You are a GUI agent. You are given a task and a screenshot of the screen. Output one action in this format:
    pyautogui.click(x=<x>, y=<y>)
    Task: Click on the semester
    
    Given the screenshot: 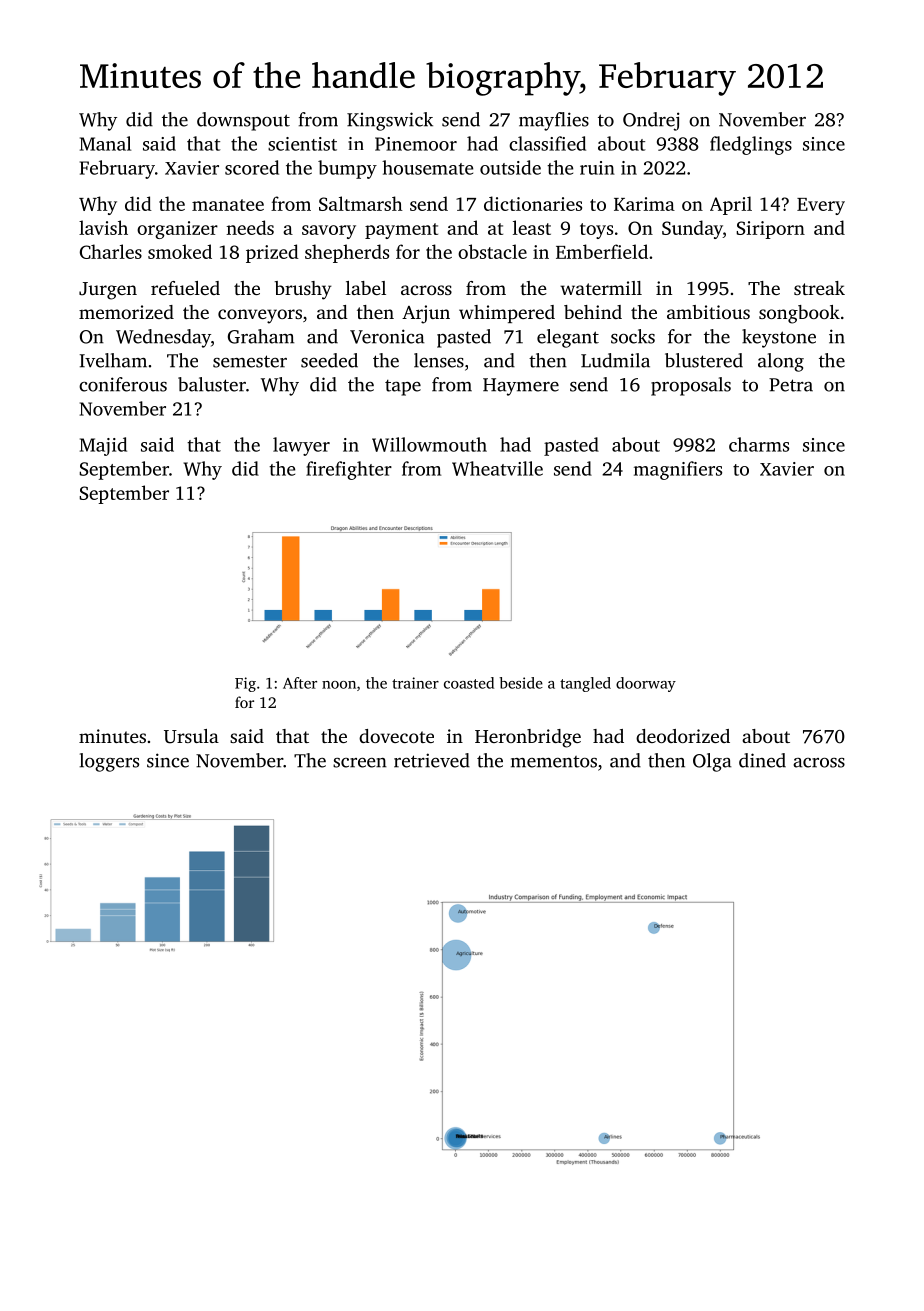 What is the action you would take?
    pyautogui.click(x=250, y=361)
